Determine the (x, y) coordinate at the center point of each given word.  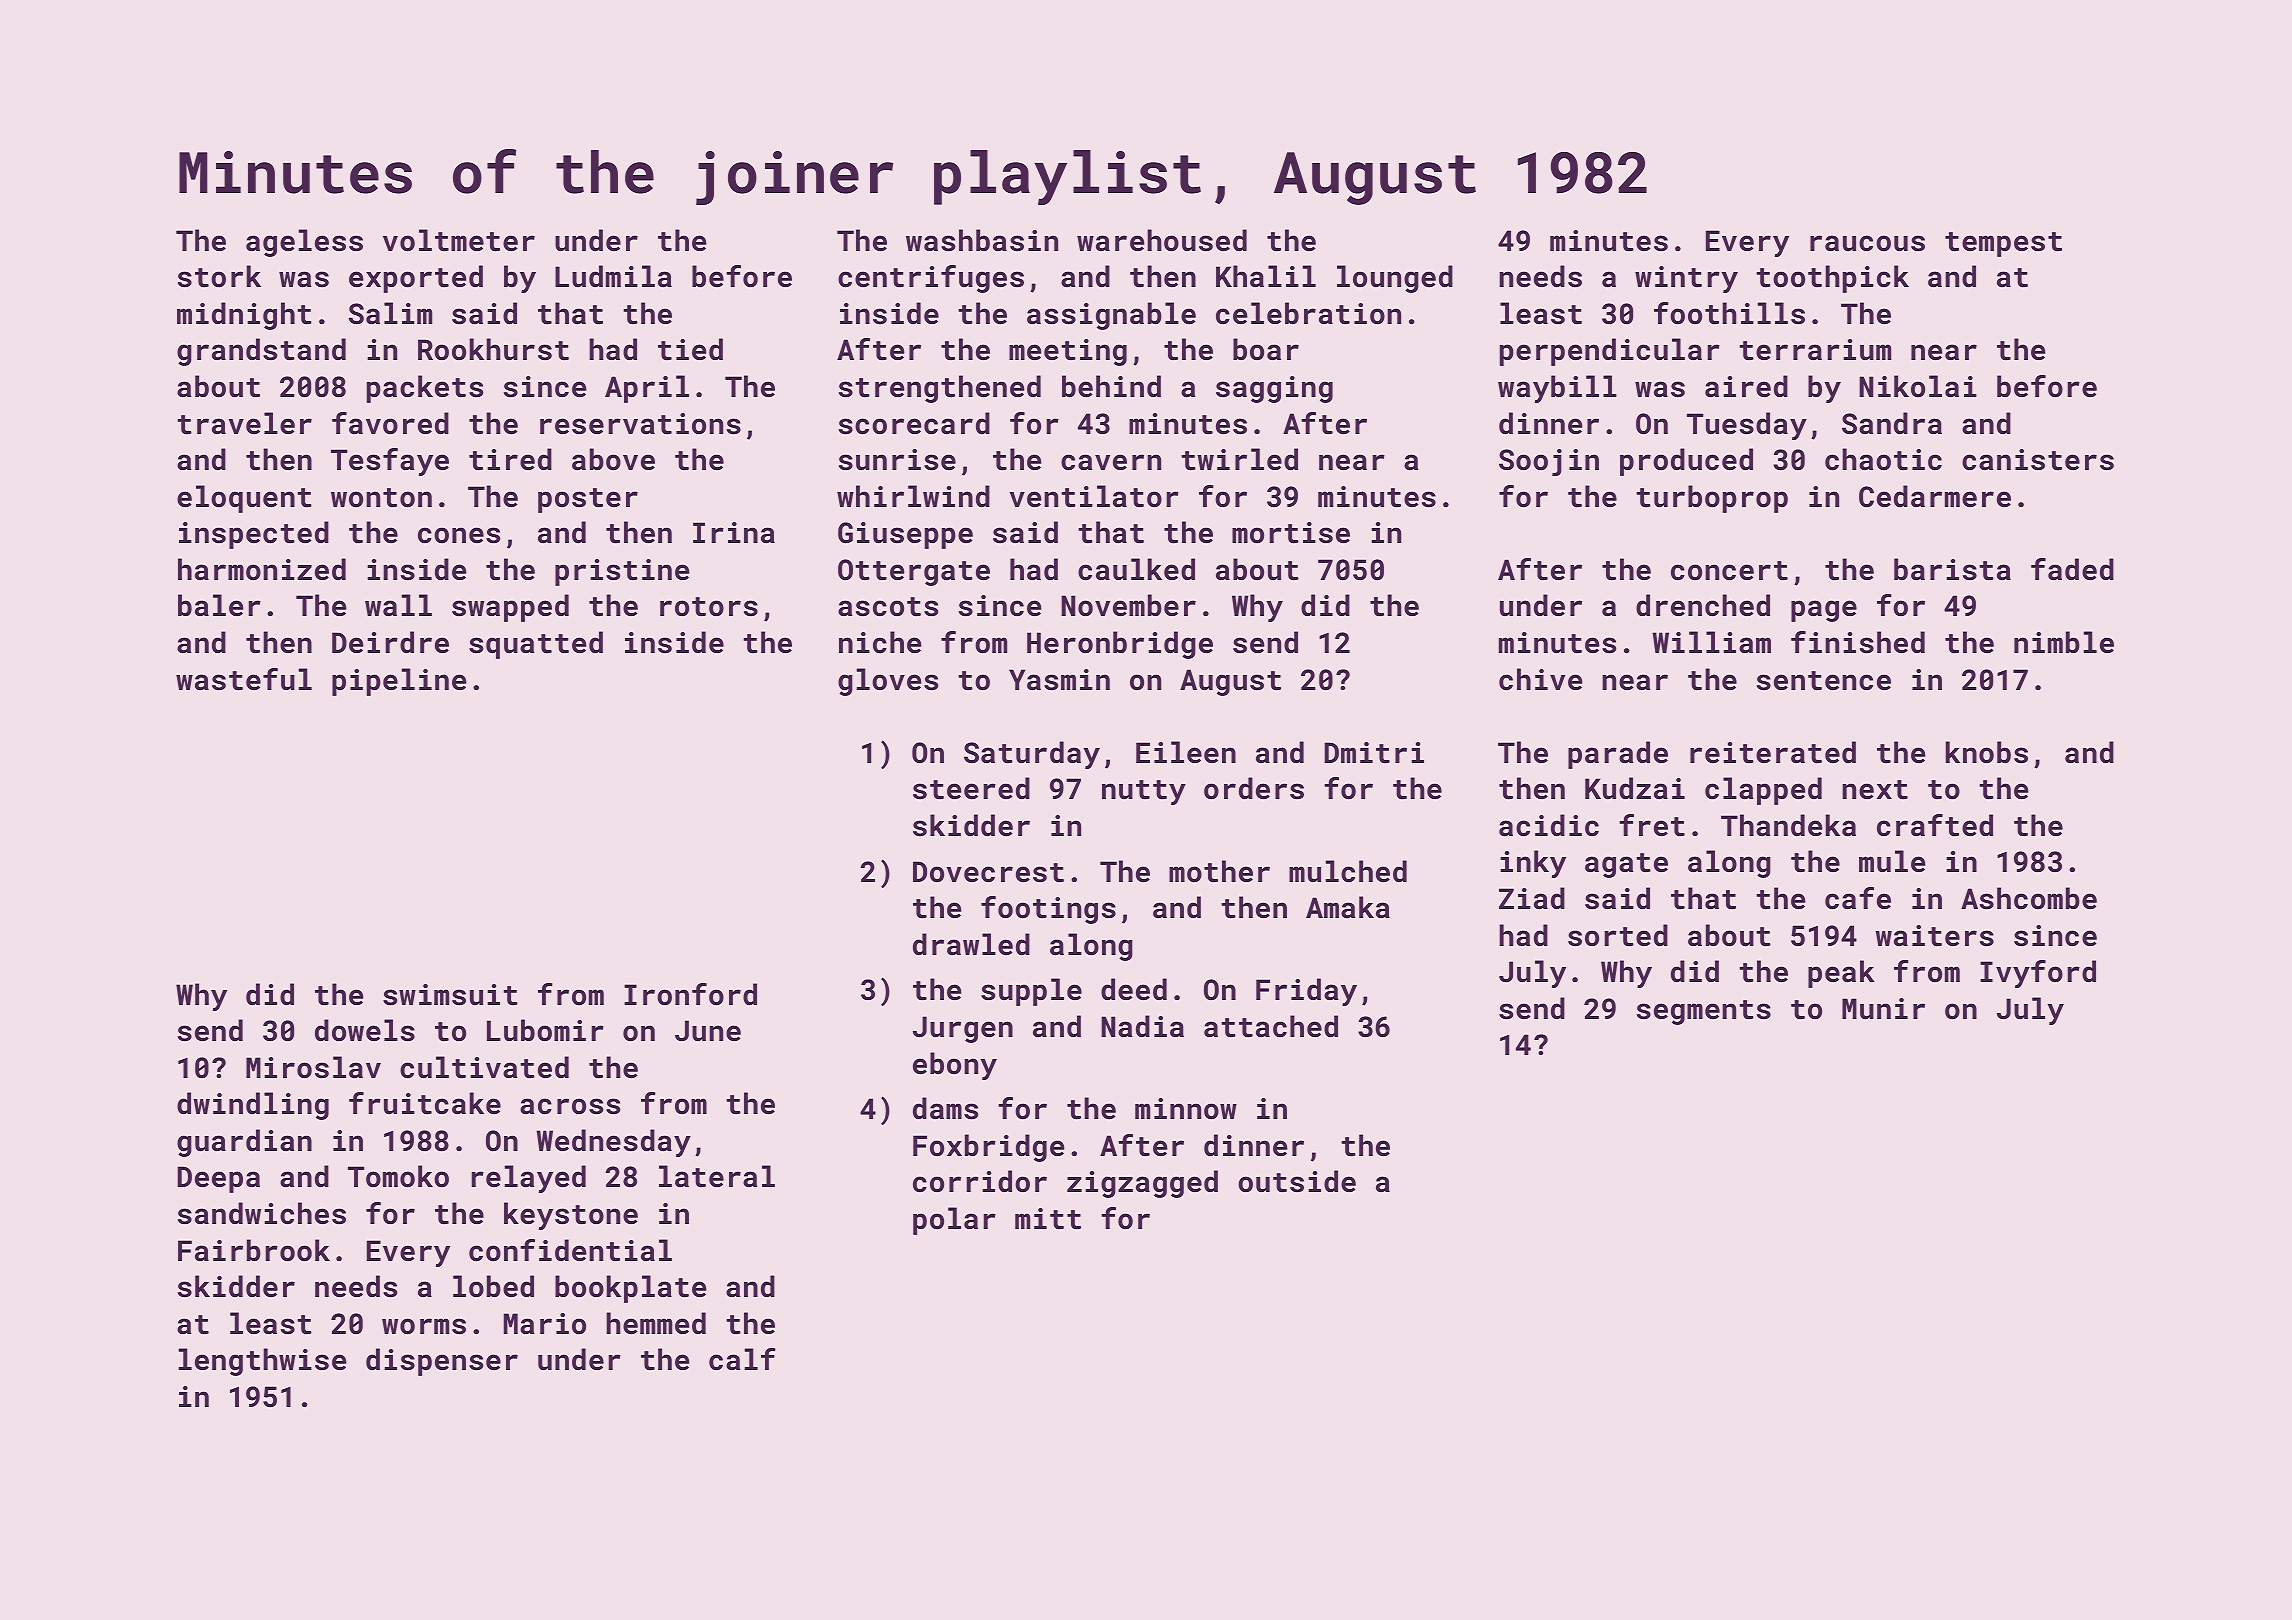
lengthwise (262, 1362)
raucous (1867, 243)
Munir (1883, 1009)
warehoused (1162, 240)
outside (1297, 1181)
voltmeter (459, 240)
